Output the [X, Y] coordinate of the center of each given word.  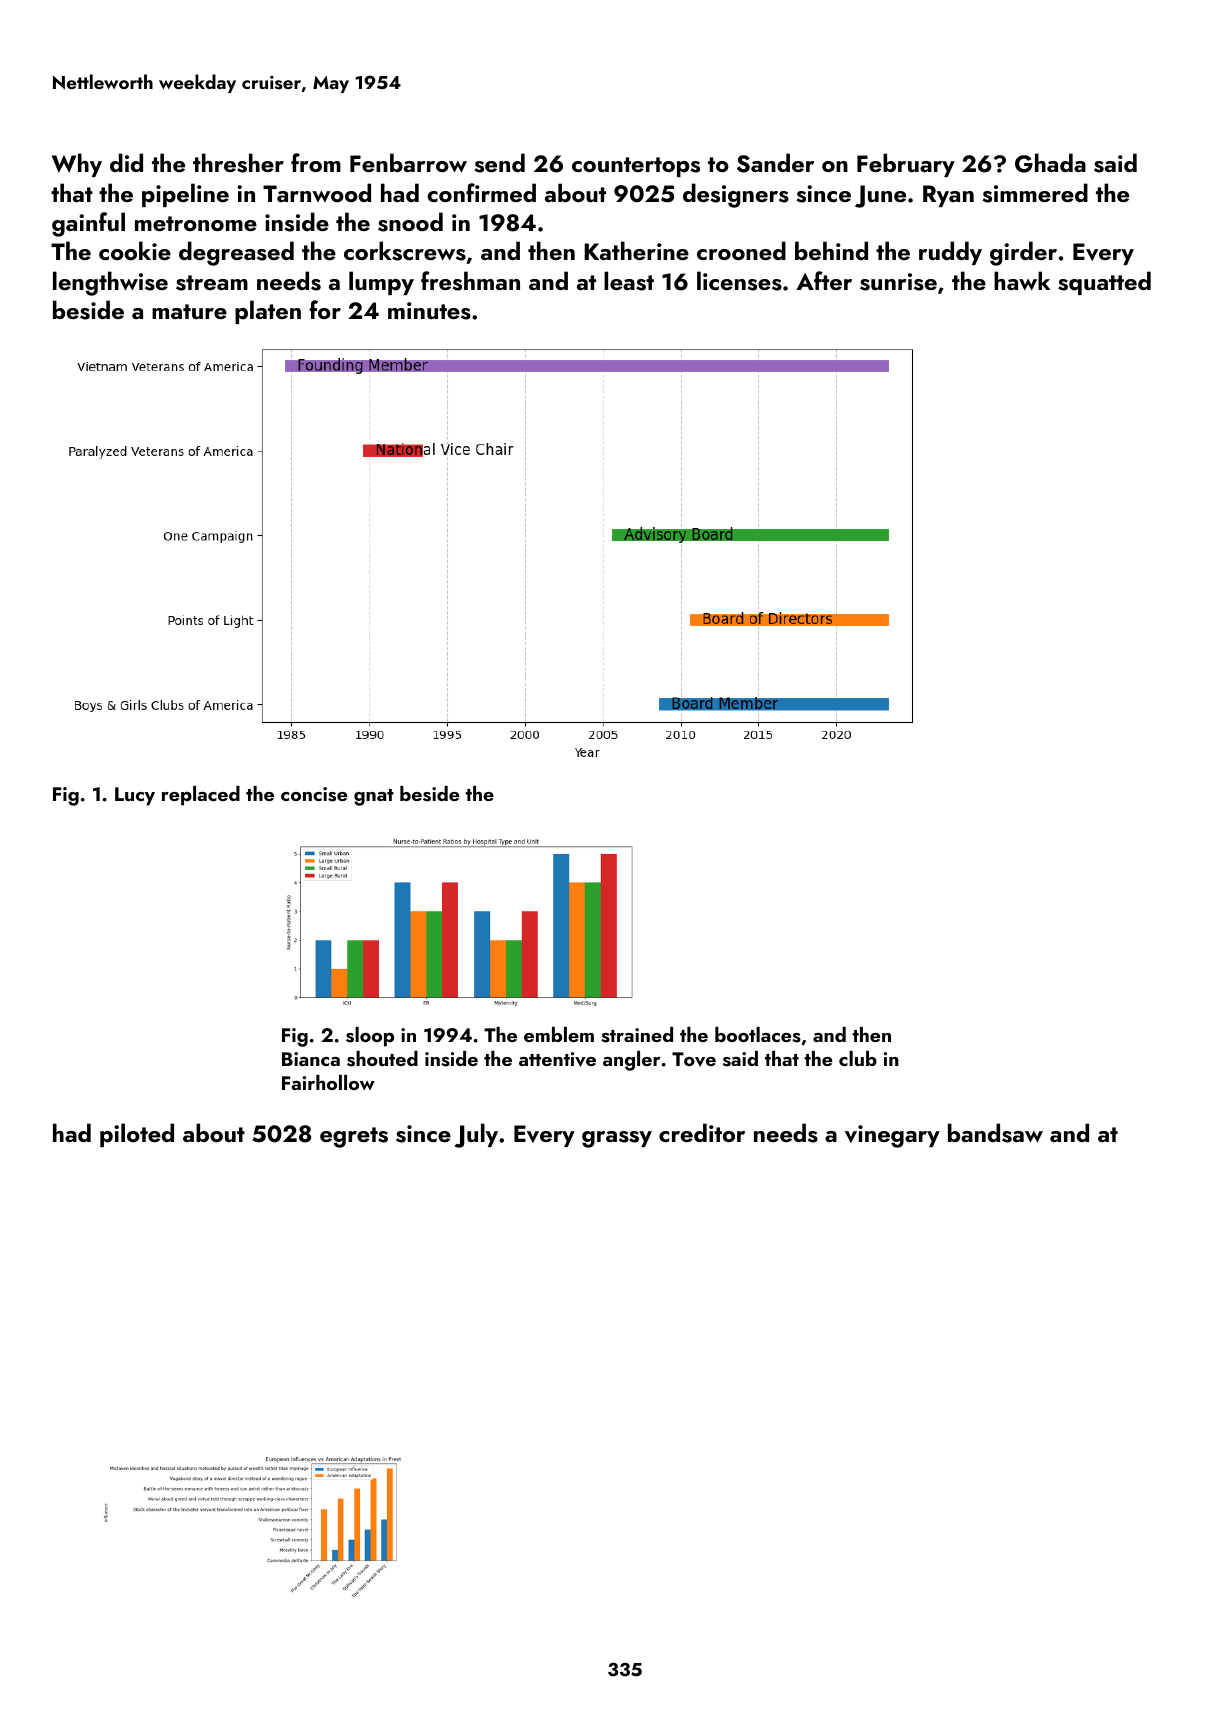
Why [77, 165]
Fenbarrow [408, 163]
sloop [370, 1037]
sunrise [898, 282]
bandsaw [995, 1133]
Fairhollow [328, 1082]
